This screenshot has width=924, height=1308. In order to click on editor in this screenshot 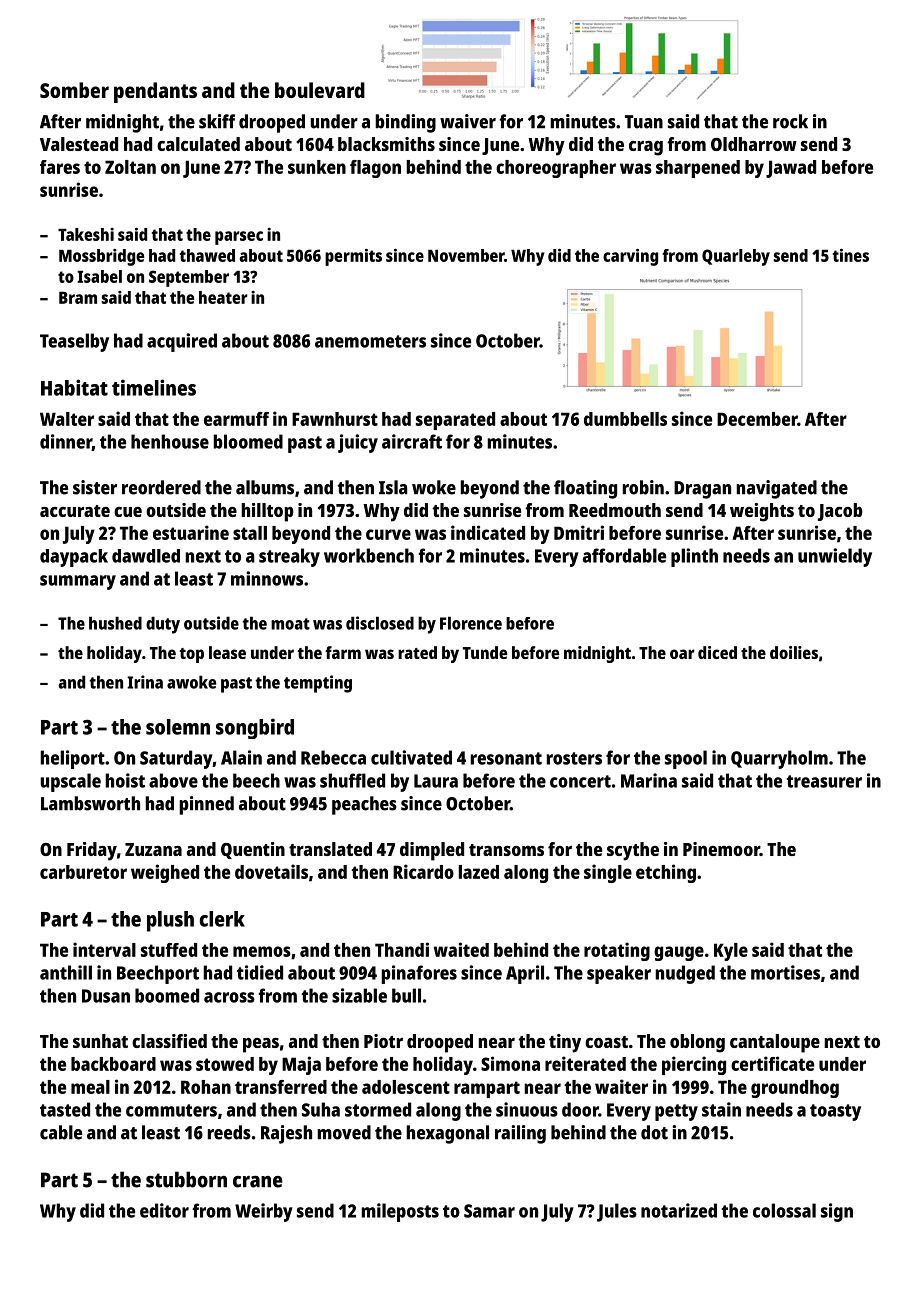, I will do `click(164, 1210)`.
